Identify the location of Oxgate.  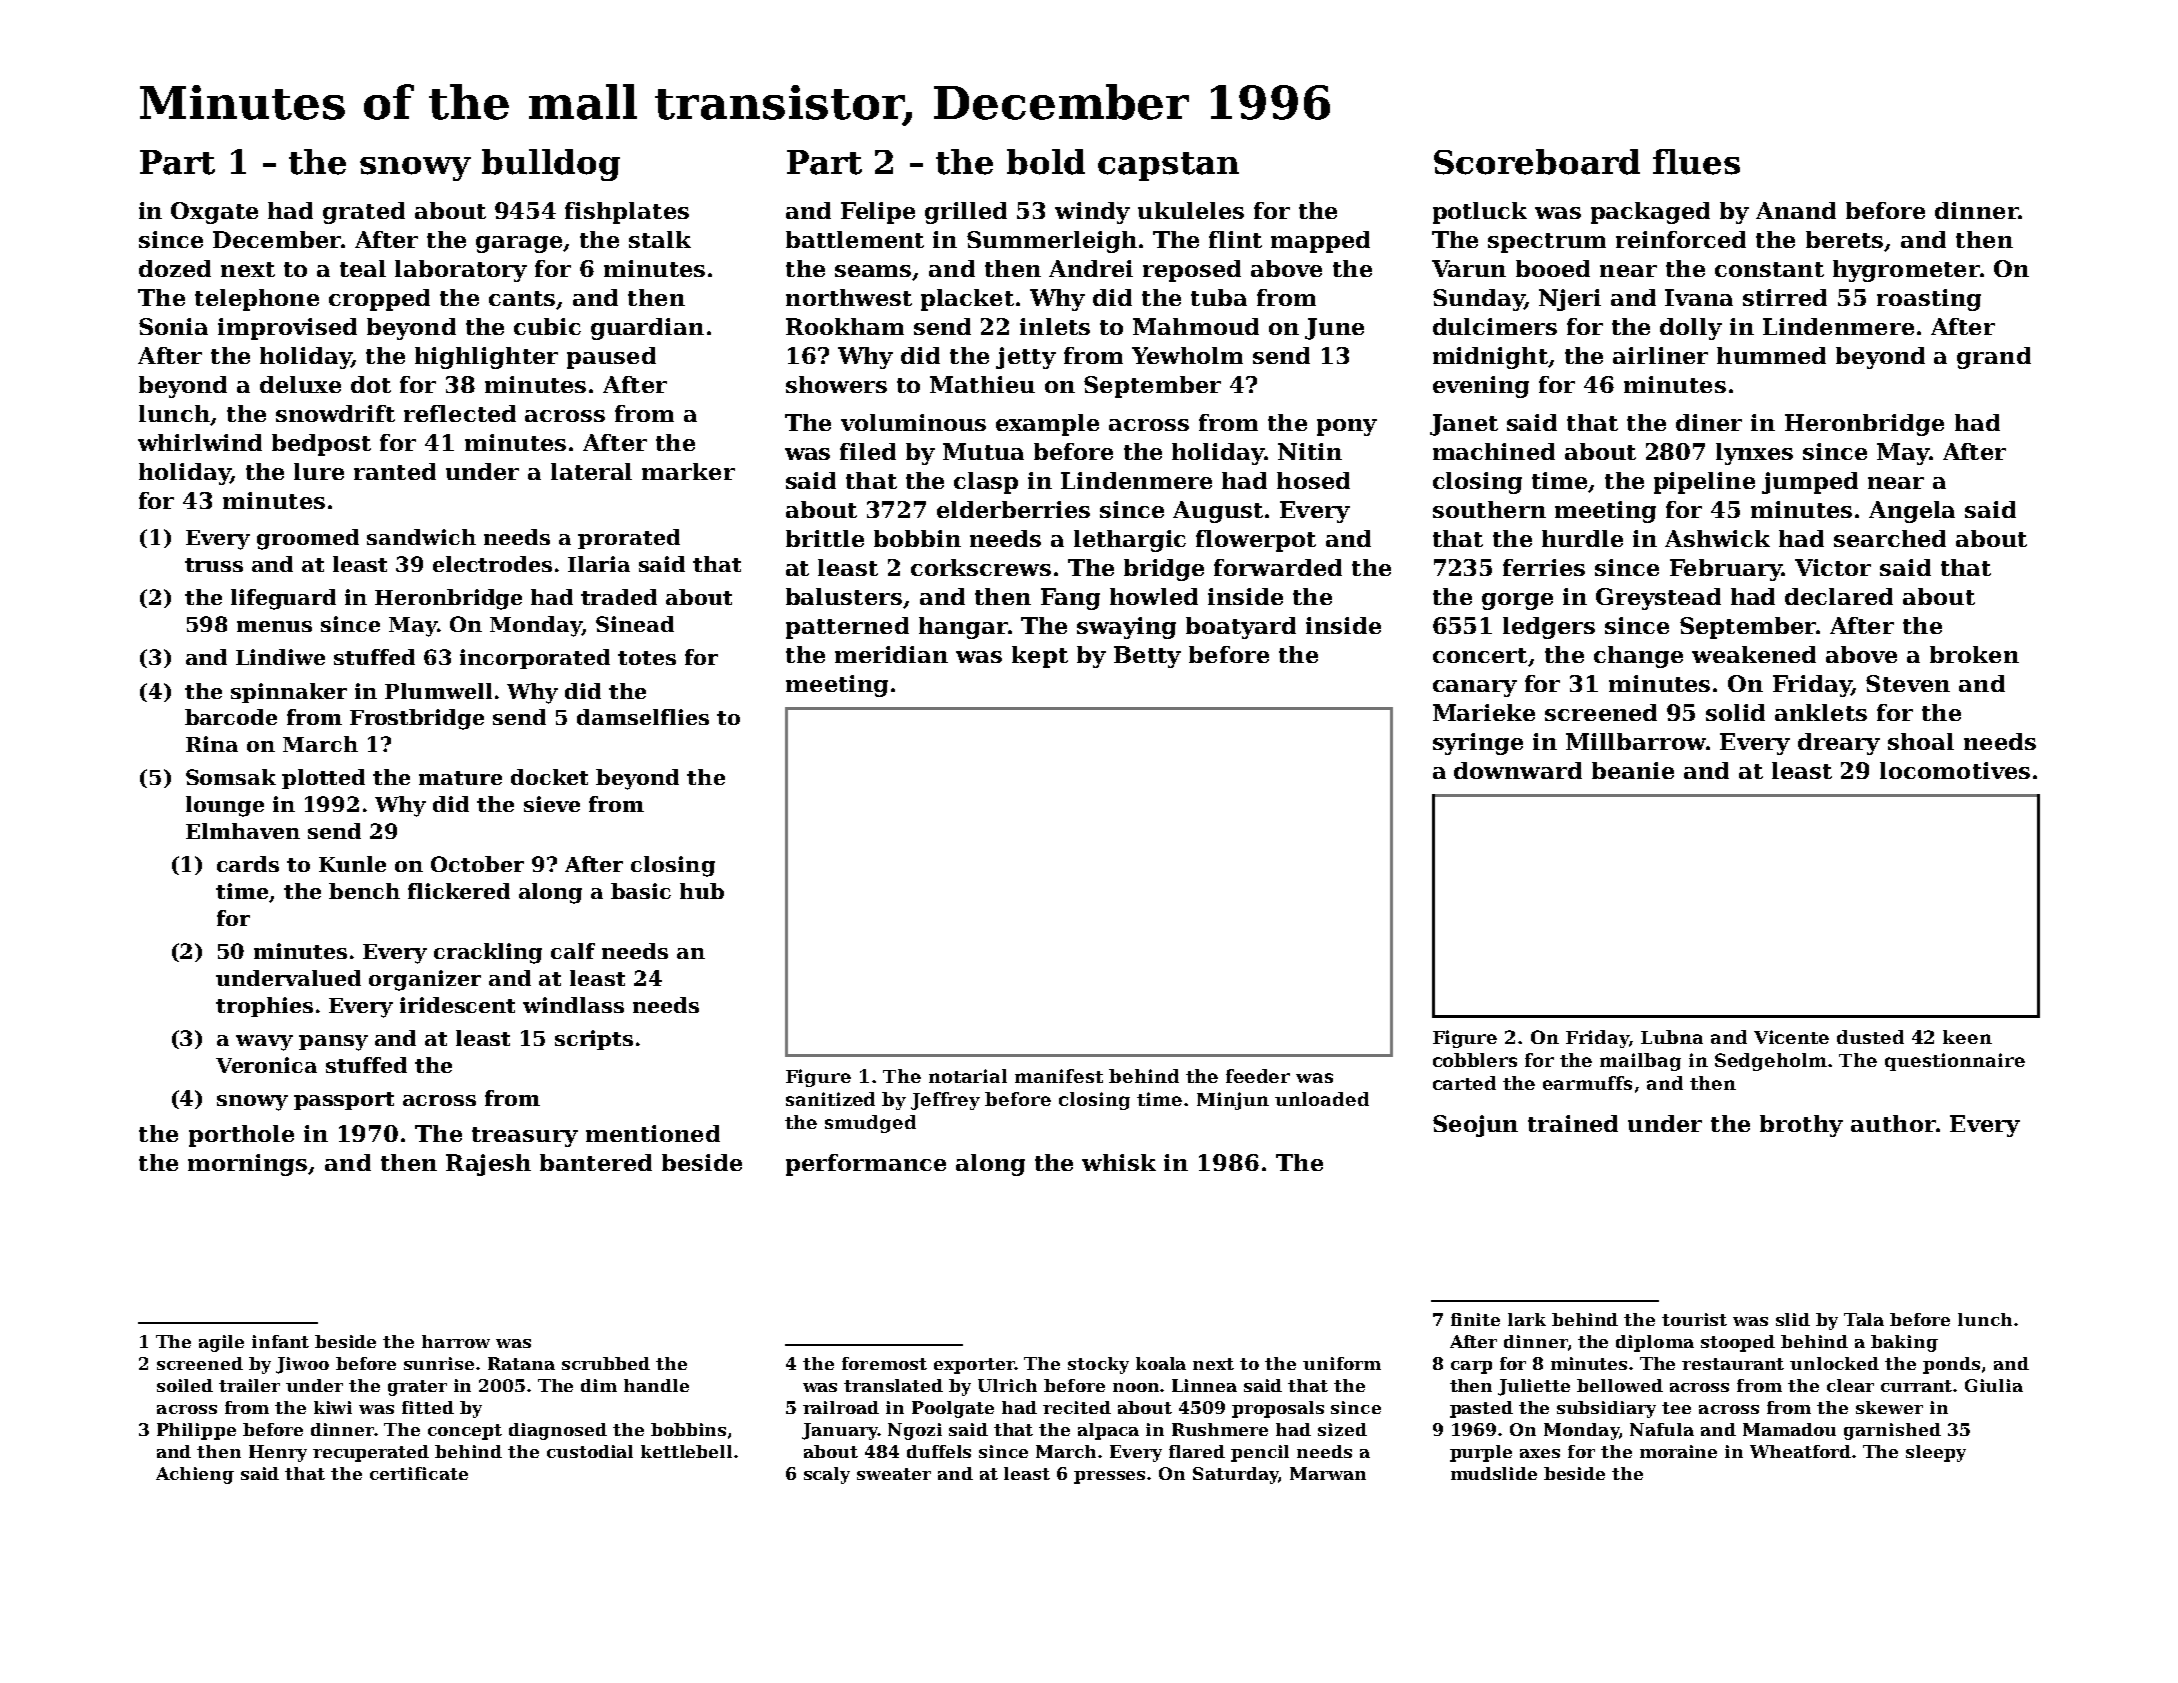
(214, 213).
